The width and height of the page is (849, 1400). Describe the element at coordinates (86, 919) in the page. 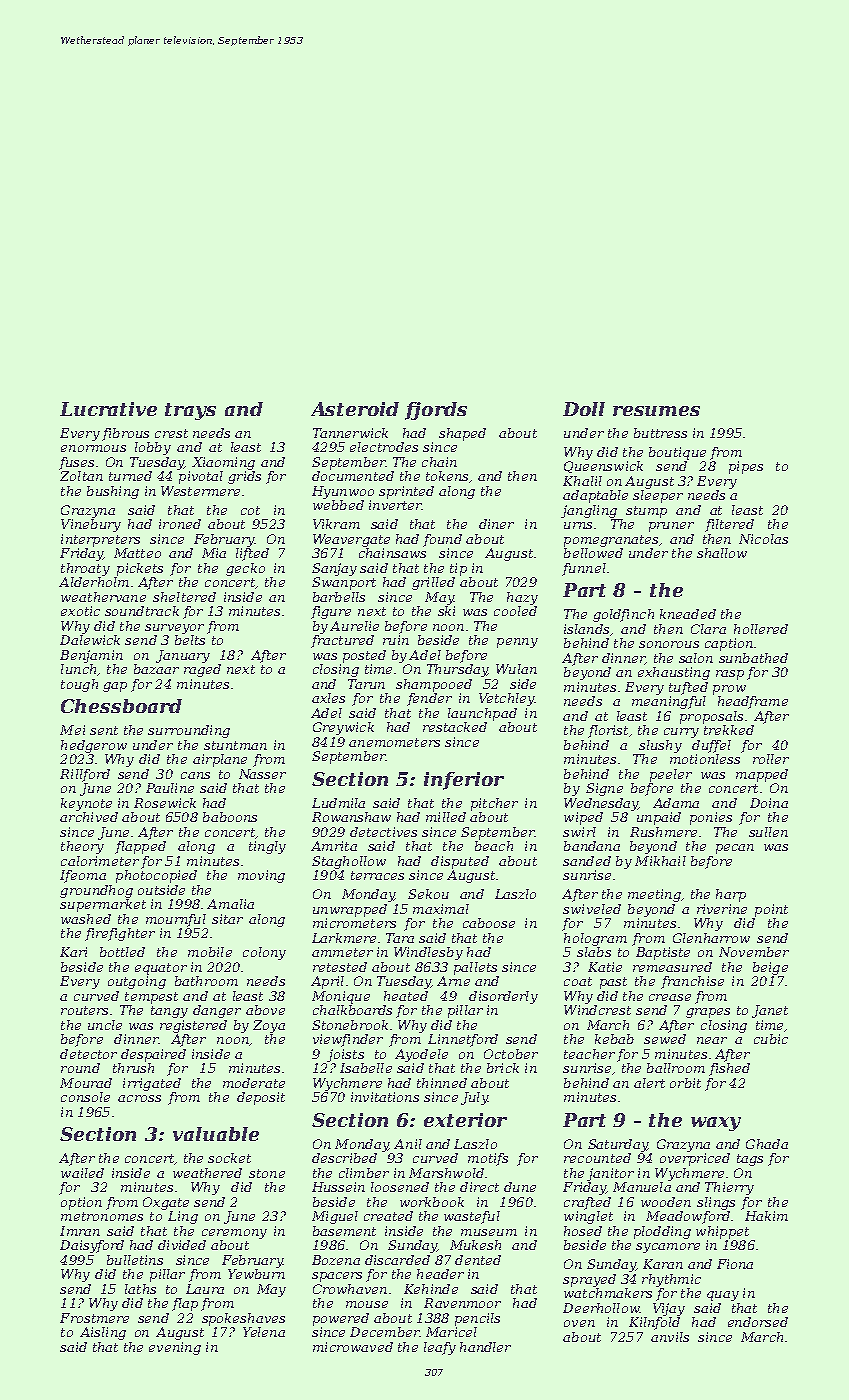

I see `washed` at that location.
